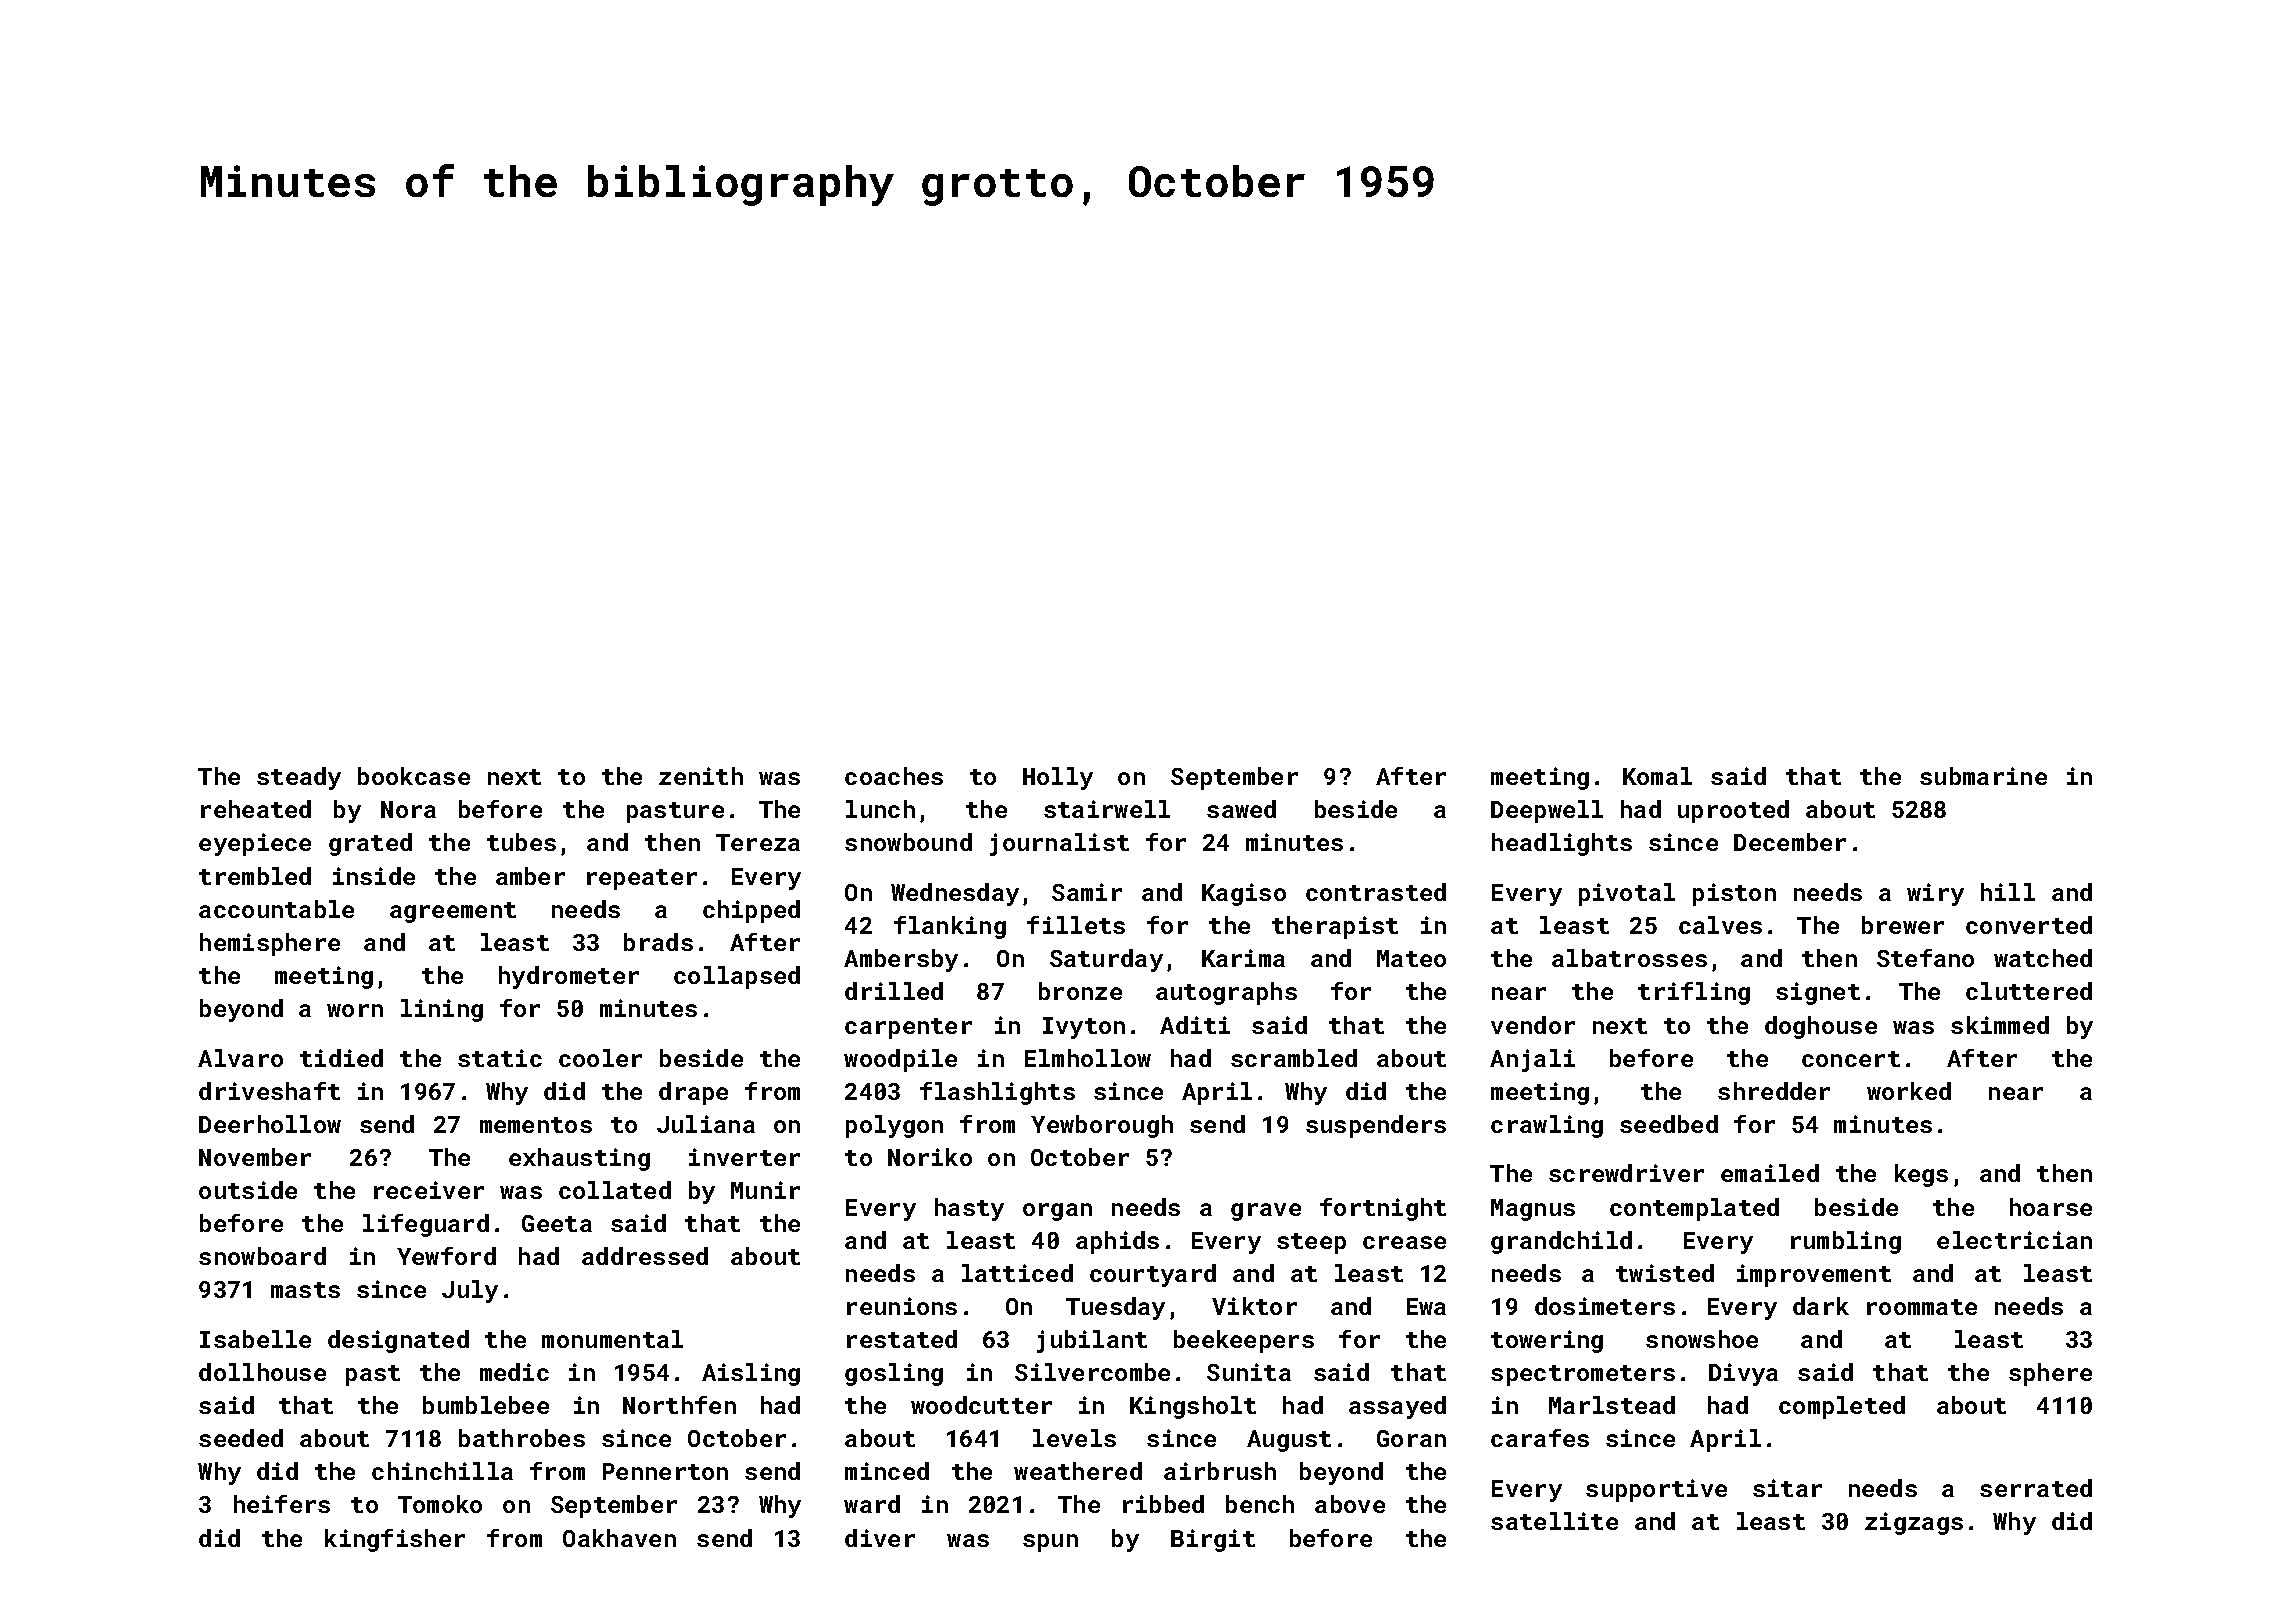 Image resolution: width=2292 pixels, height=1620 pixels. I want to click on diver, so click(880, 1538).
